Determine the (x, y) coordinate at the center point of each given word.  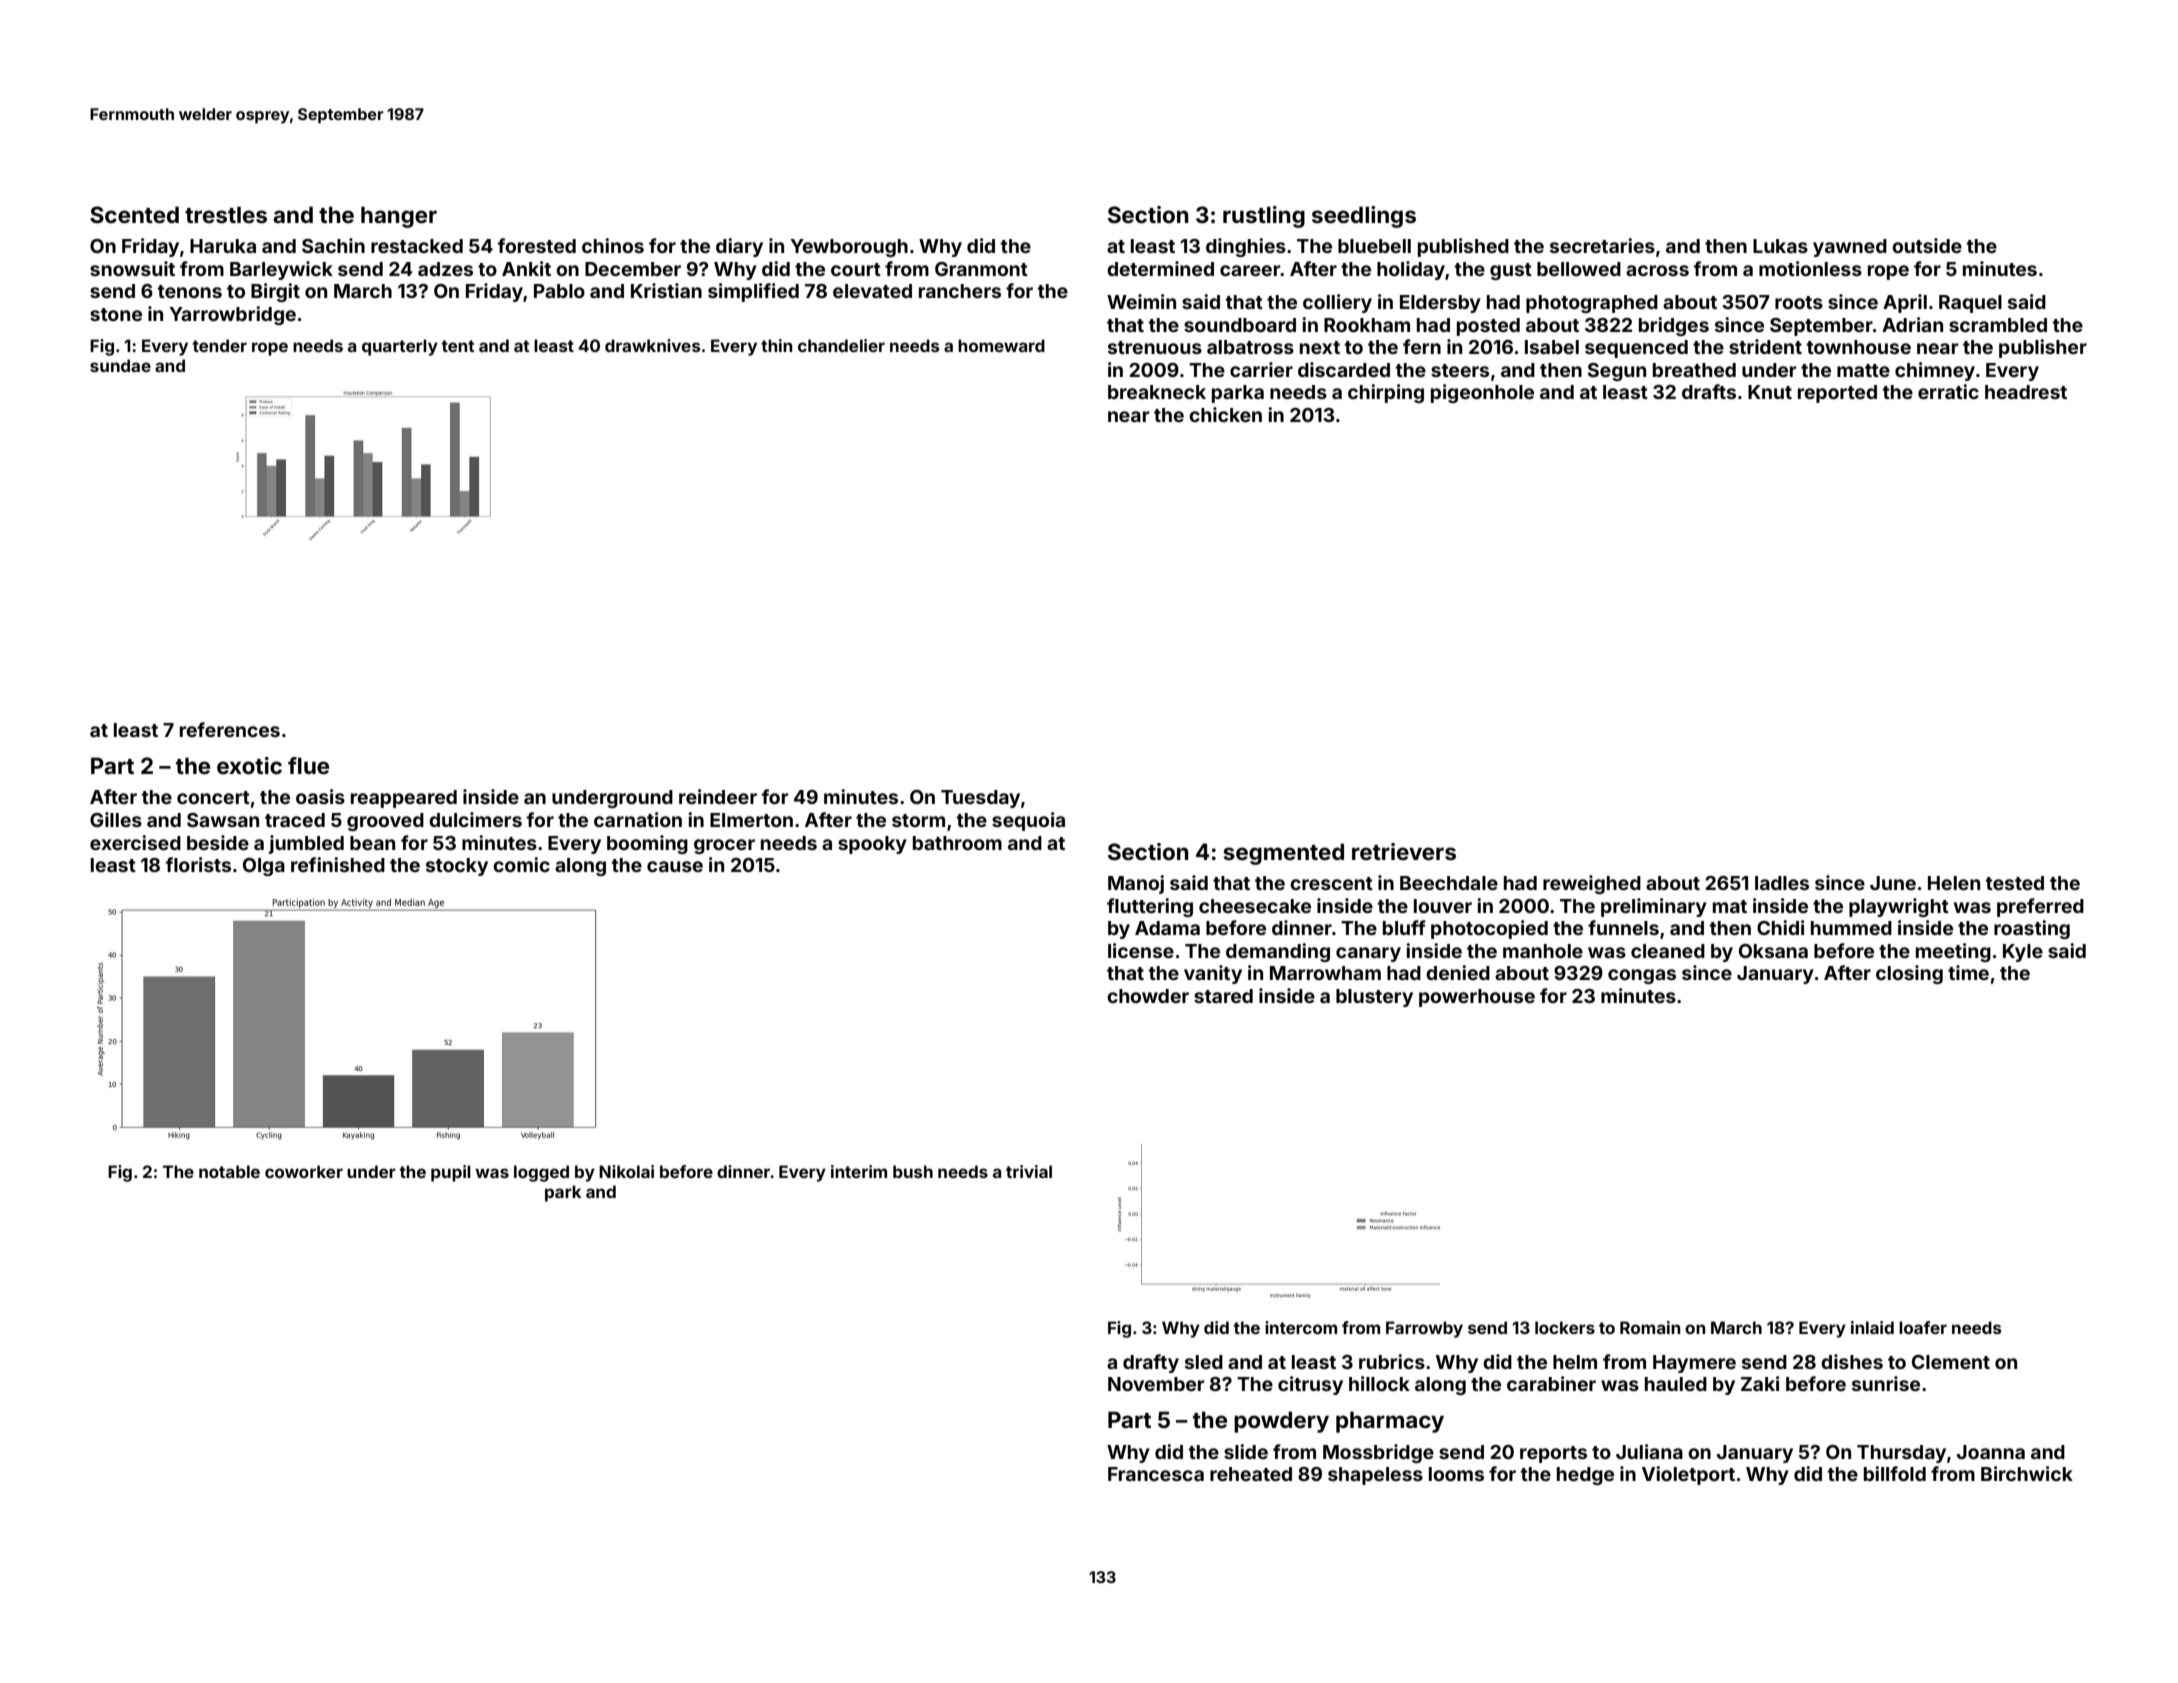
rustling (1264, 217)
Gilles (116, 819)
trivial (1029, 1171)
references (230, 729)
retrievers (1404, 851)
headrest (2026, 392)
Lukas (1780, 246)
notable (229, 1171)
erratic (1948, 391)
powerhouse (1477, 998)
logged (541, 1173)
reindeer (718, 796)
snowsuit (132, 268)
